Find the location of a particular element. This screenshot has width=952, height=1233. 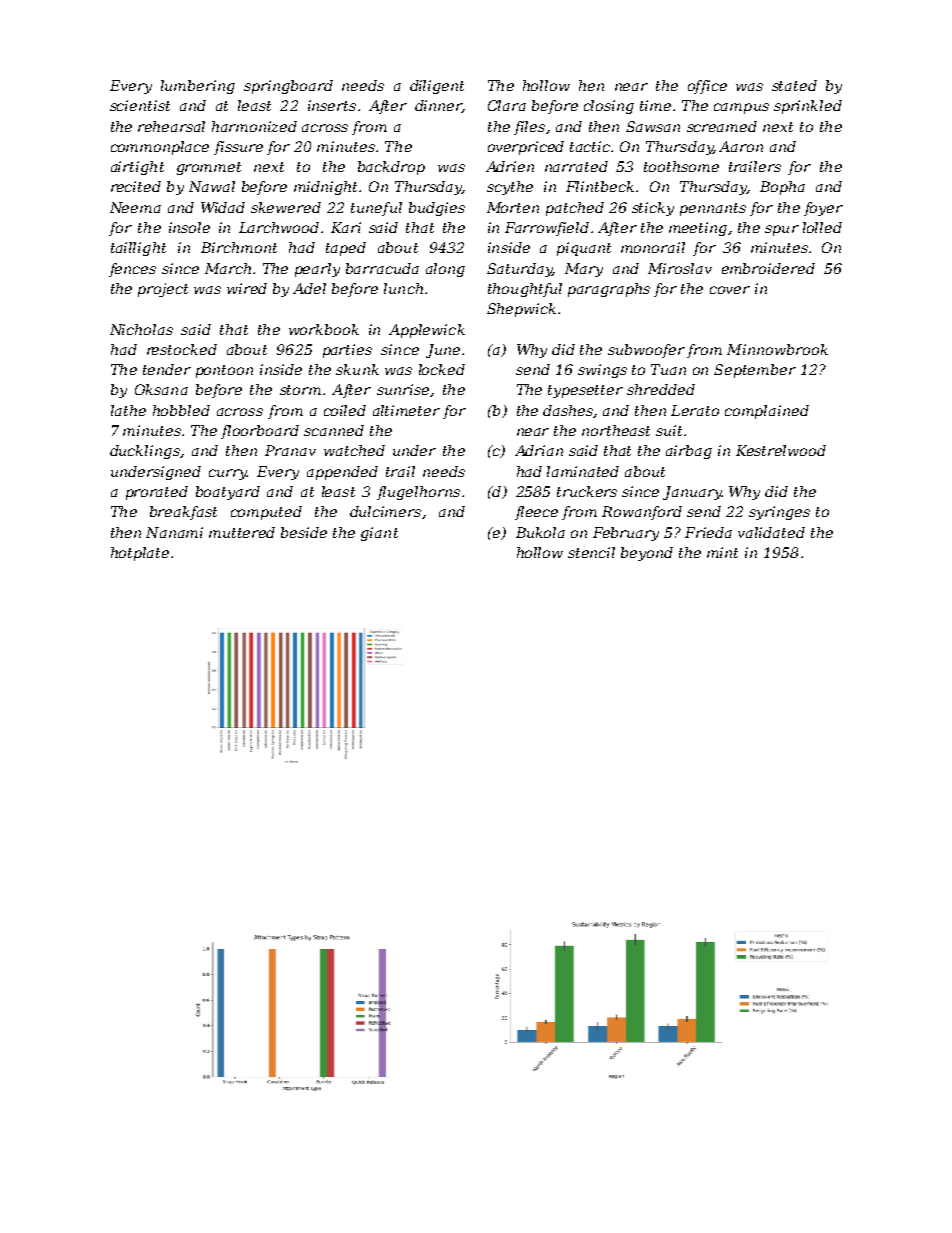

Kestrelwood is located at coordinates (781, 450).
